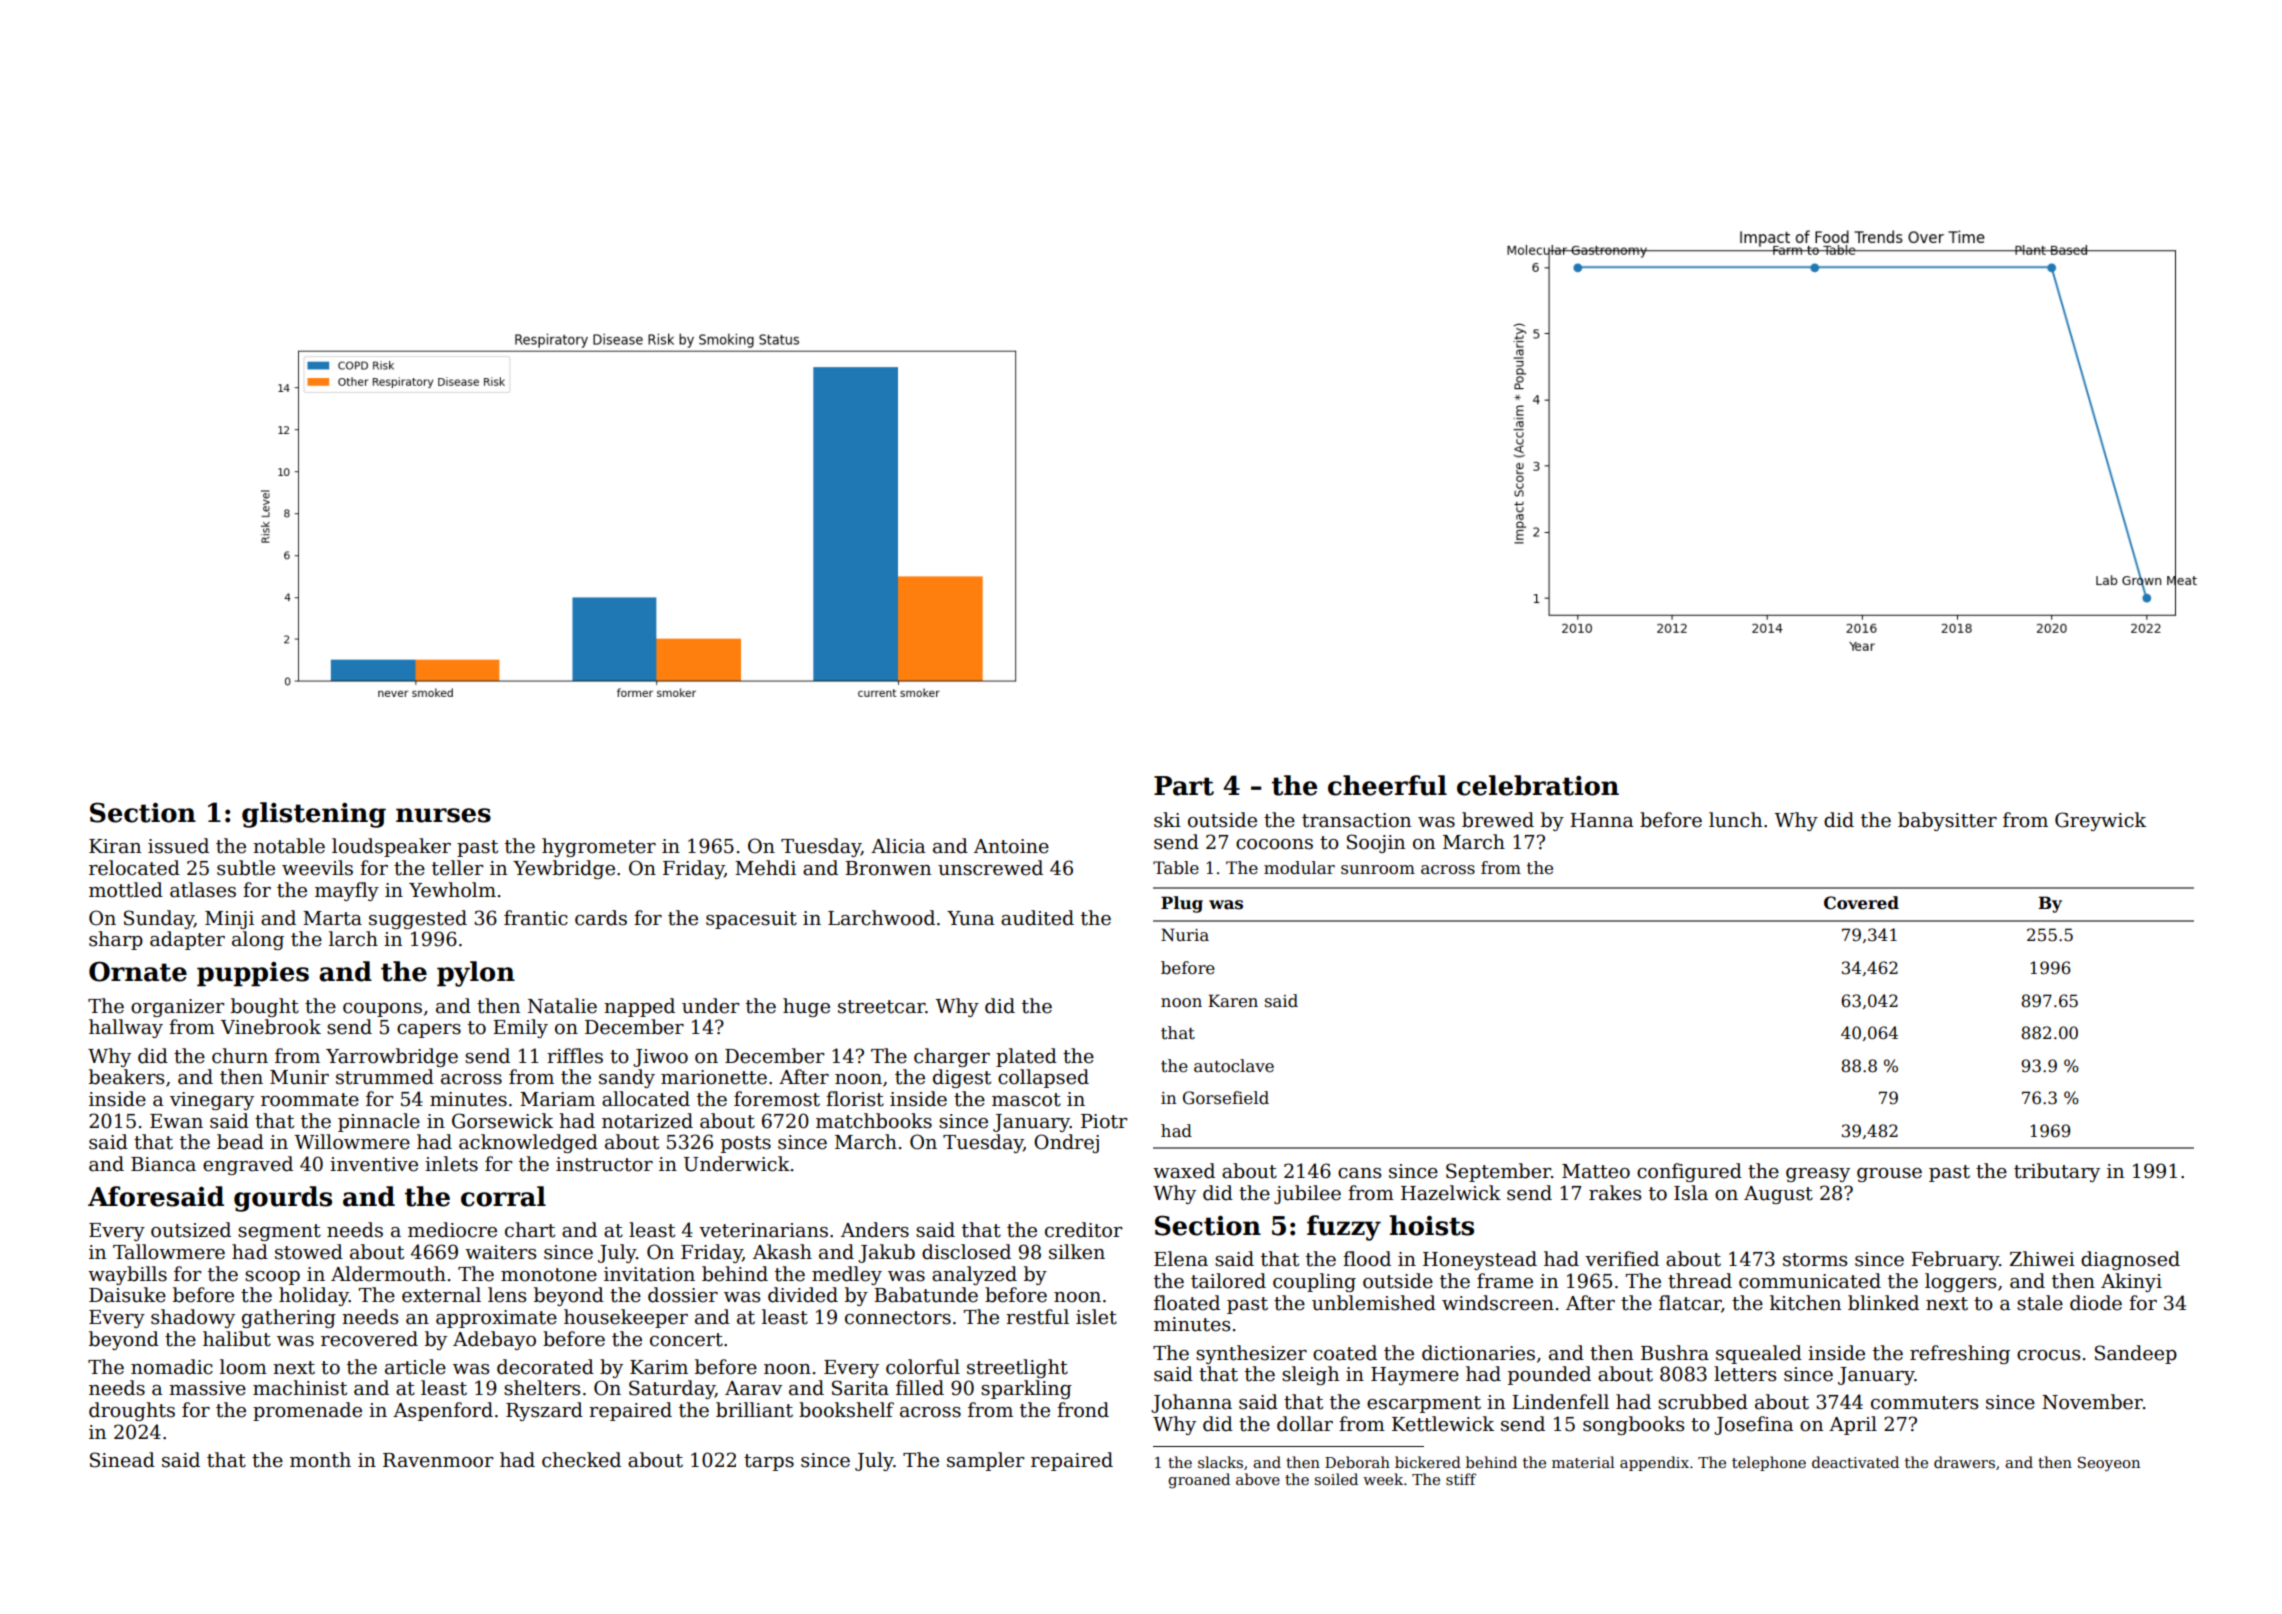 The image size is (2282, 1614). Describe the element at coordinates (314, 815) in the screenshot. I see `glistening` at that location.
